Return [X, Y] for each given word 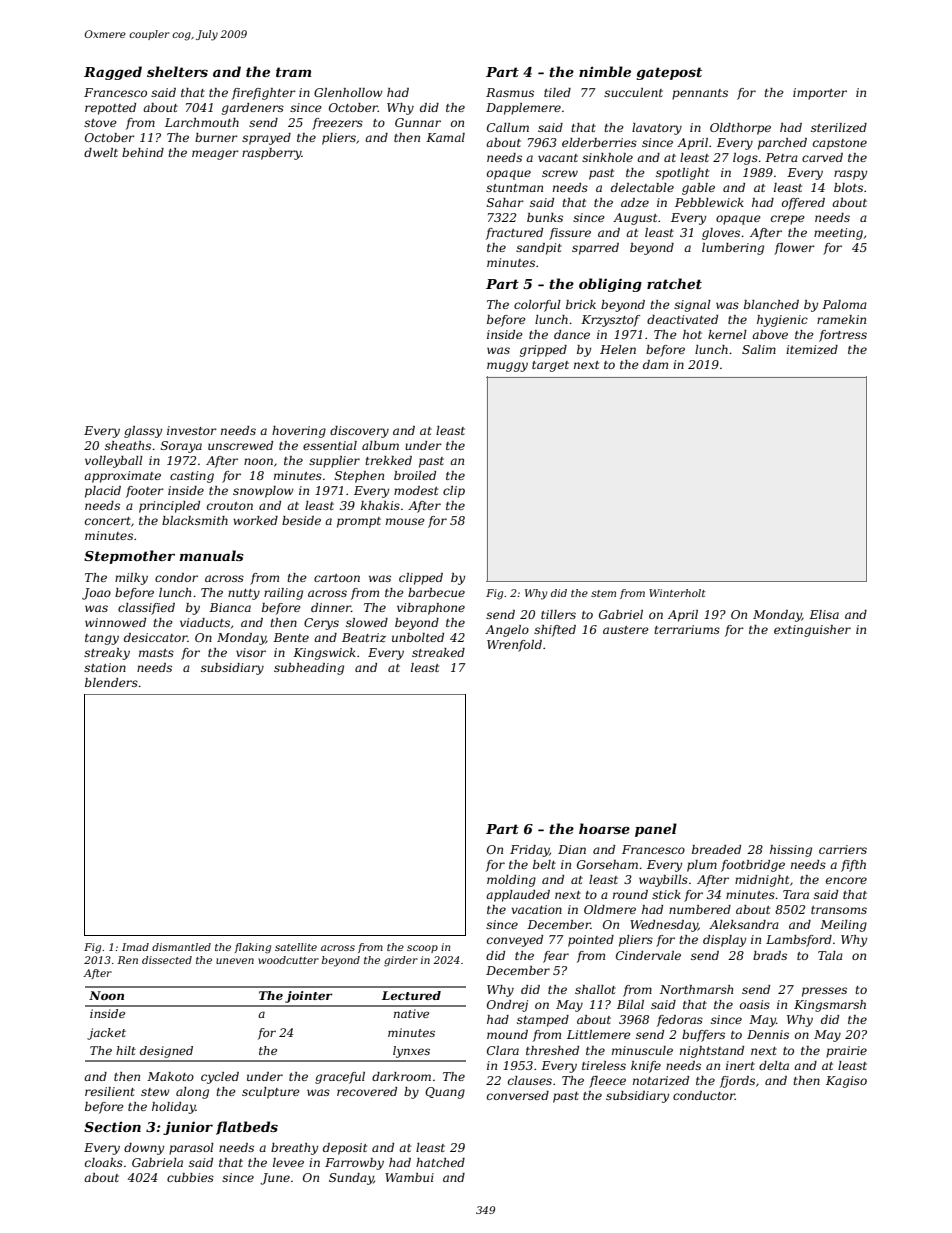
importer [820, 94]
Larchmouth [202, 122]
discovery [359, 432]
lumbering [733, 249]
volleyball [114, 462]
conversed [518, 1095]
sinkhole [607, 157]
